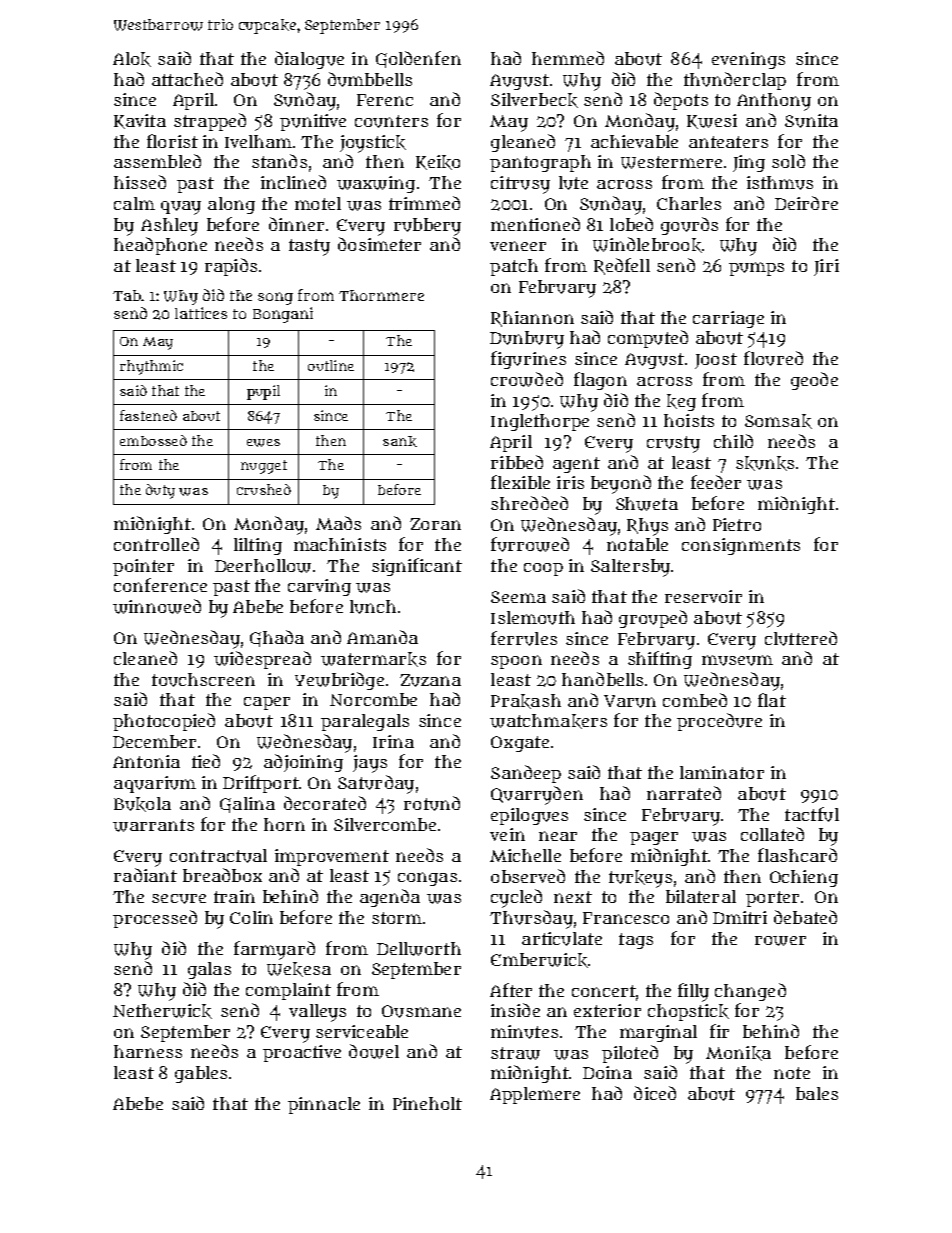 Image resolution: width=952 pixels, height=1233 pixels. I want to click on consignments, so click(741, 546).
